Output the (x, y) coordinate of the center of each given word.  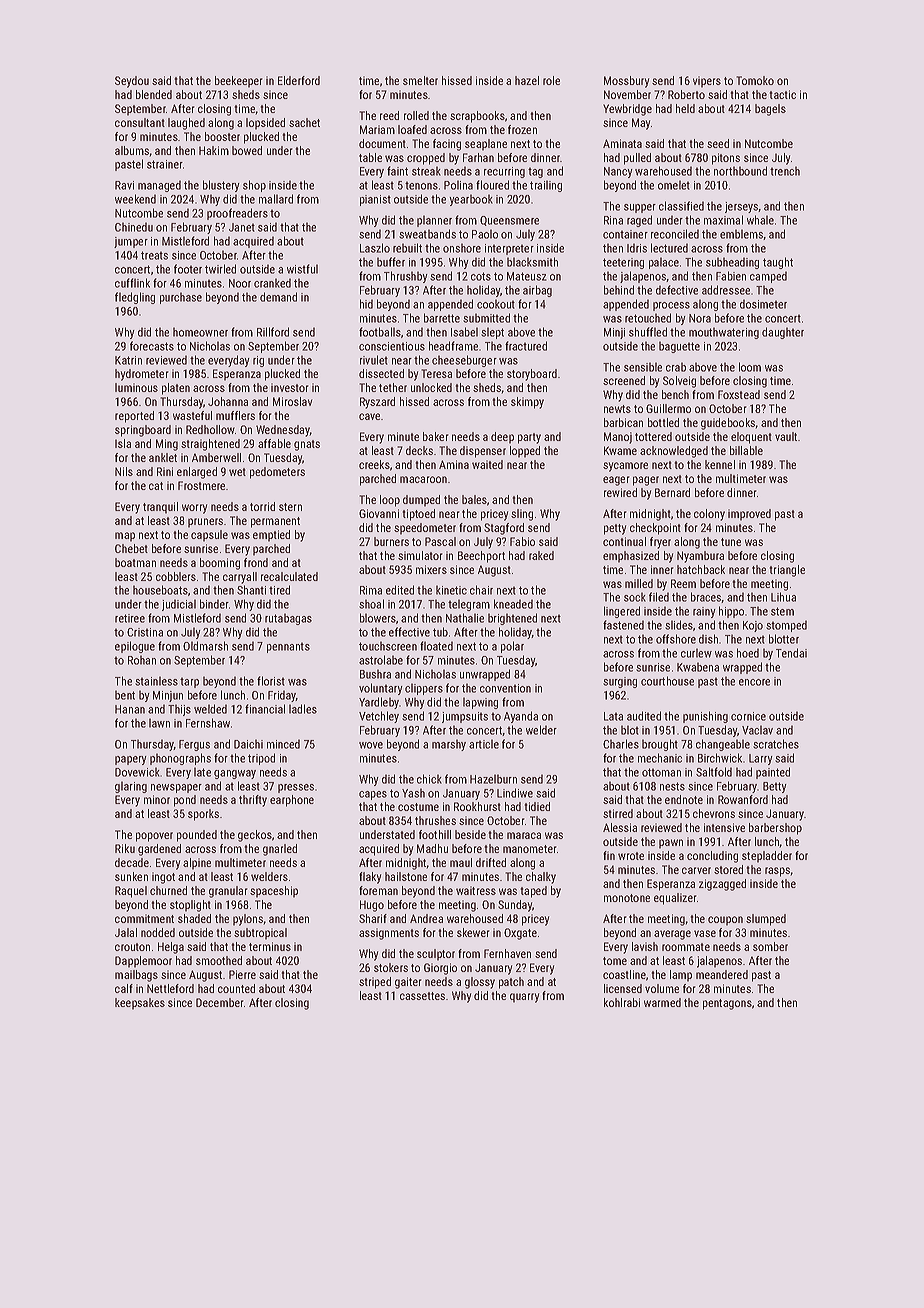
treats (154, 255)
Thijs (179, 710)
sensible (643, 367)
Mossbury (626, 82)
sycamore (625, 467)
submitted (486, 318)
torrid (262, 506)
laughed (186, 124)
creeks (374, 464)
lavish (645, 946)
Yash (413, 793)
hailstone (406, 876)
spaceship (274, 892)
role (551, 80)
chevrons (714, 813)
